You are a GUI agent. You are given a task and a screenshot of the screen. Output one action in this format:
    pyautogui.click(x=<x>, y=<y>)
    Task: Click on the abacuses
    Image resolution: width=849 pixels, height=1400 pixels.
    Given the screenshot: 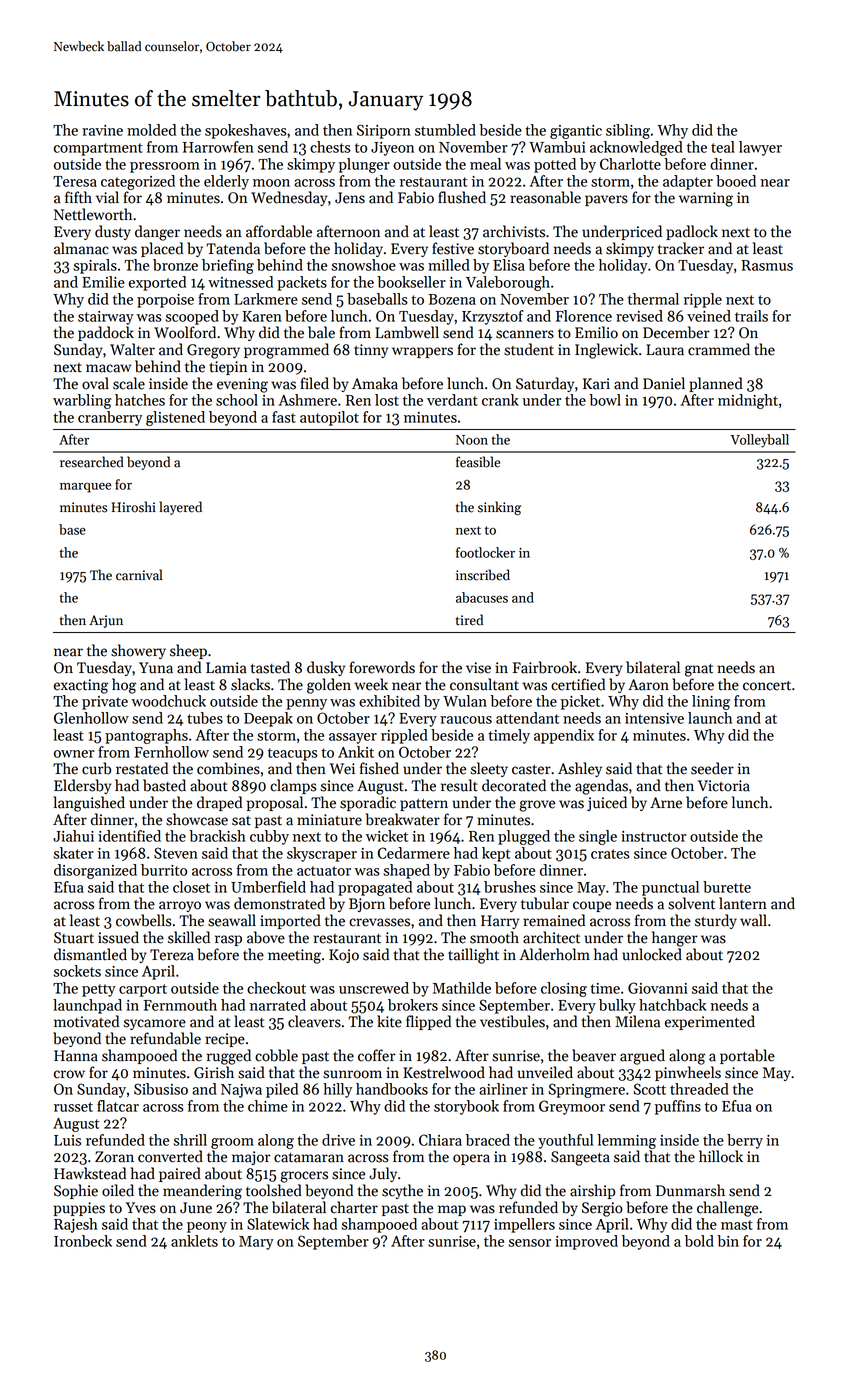 What is the action you would take?
    pyautogui.click(x=482, y=597)
